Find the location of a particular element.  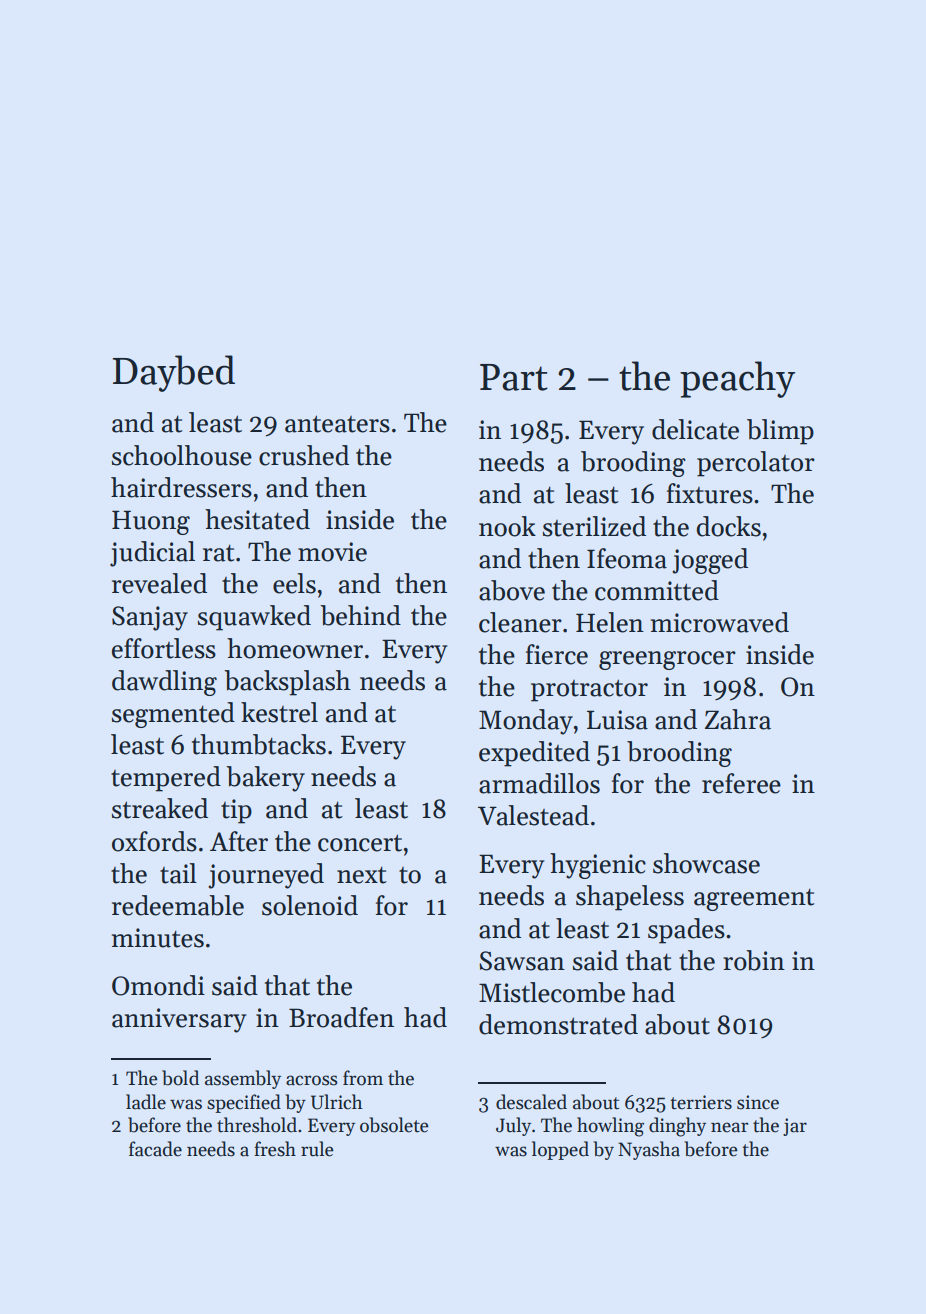

dawdling is located at coordinates (164, 683).
